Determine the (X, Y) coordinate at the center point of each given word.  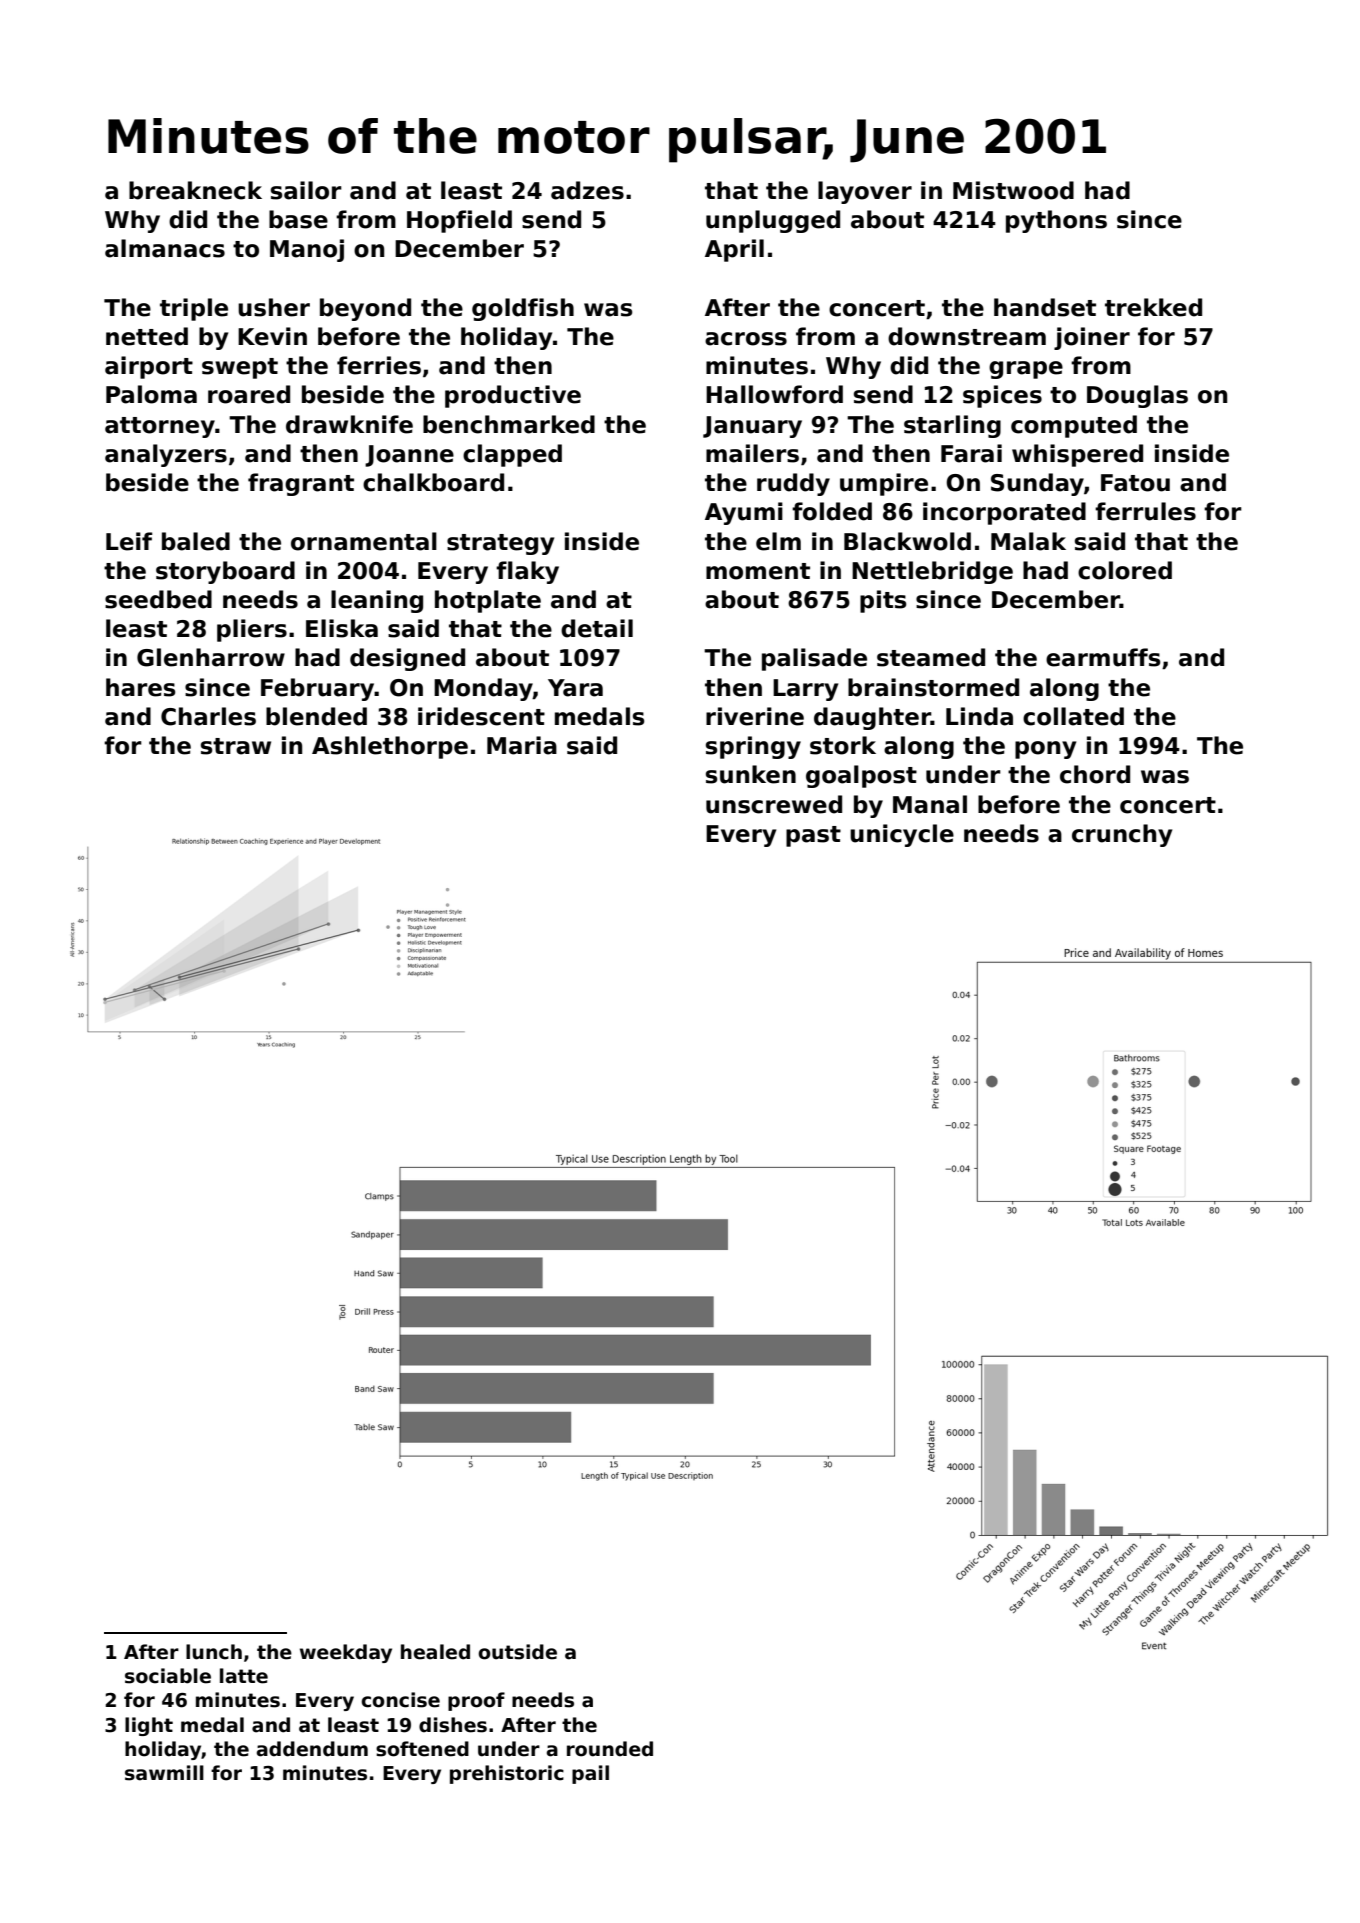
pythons (1056, 221)
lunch (214, 1652)
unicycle (902, 835)
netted (147, 336)
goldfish (523, 309)
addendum (312, 1749)
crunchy (1122, 835)
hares (141, 687)
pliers (252, 630)
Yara (575, 688)
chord (1095, 774)
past (813, 836)
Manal (930, 804)
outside (517, 1652)
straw (236, 746)
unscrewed (774, 804)
